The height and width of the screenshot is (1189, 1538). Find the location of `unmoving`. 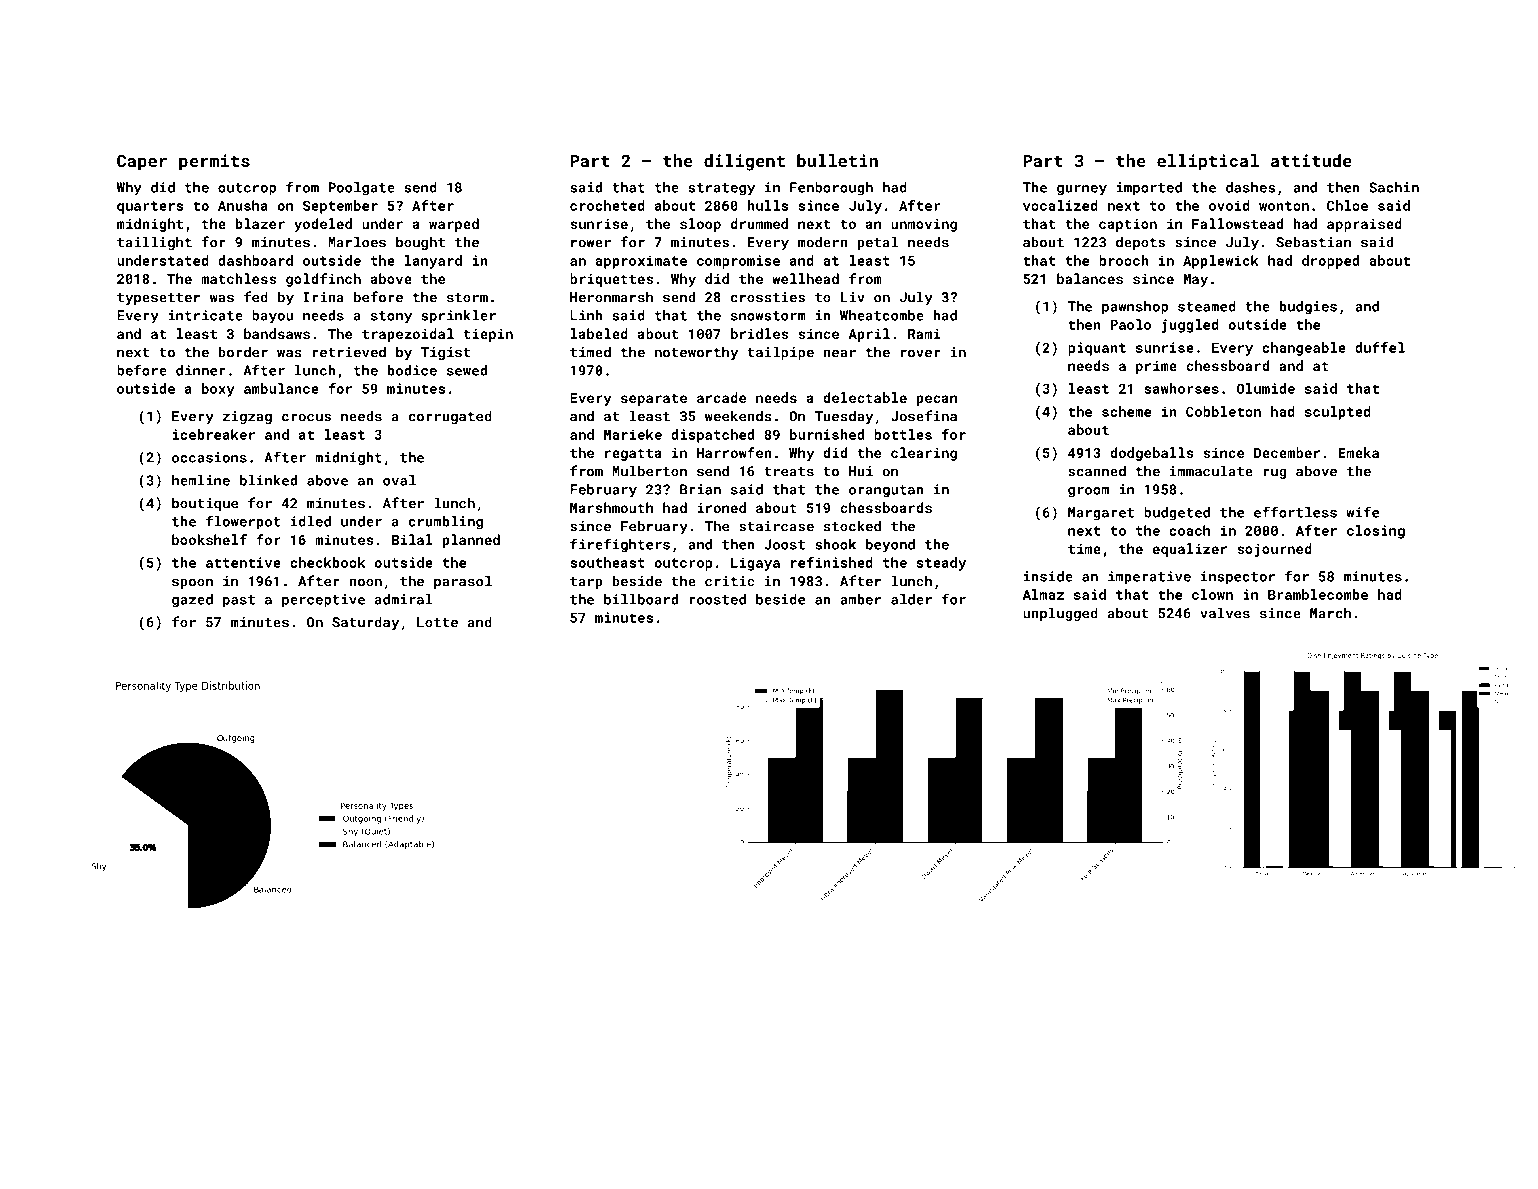

unmoving is located at coordinates (924, 225).
